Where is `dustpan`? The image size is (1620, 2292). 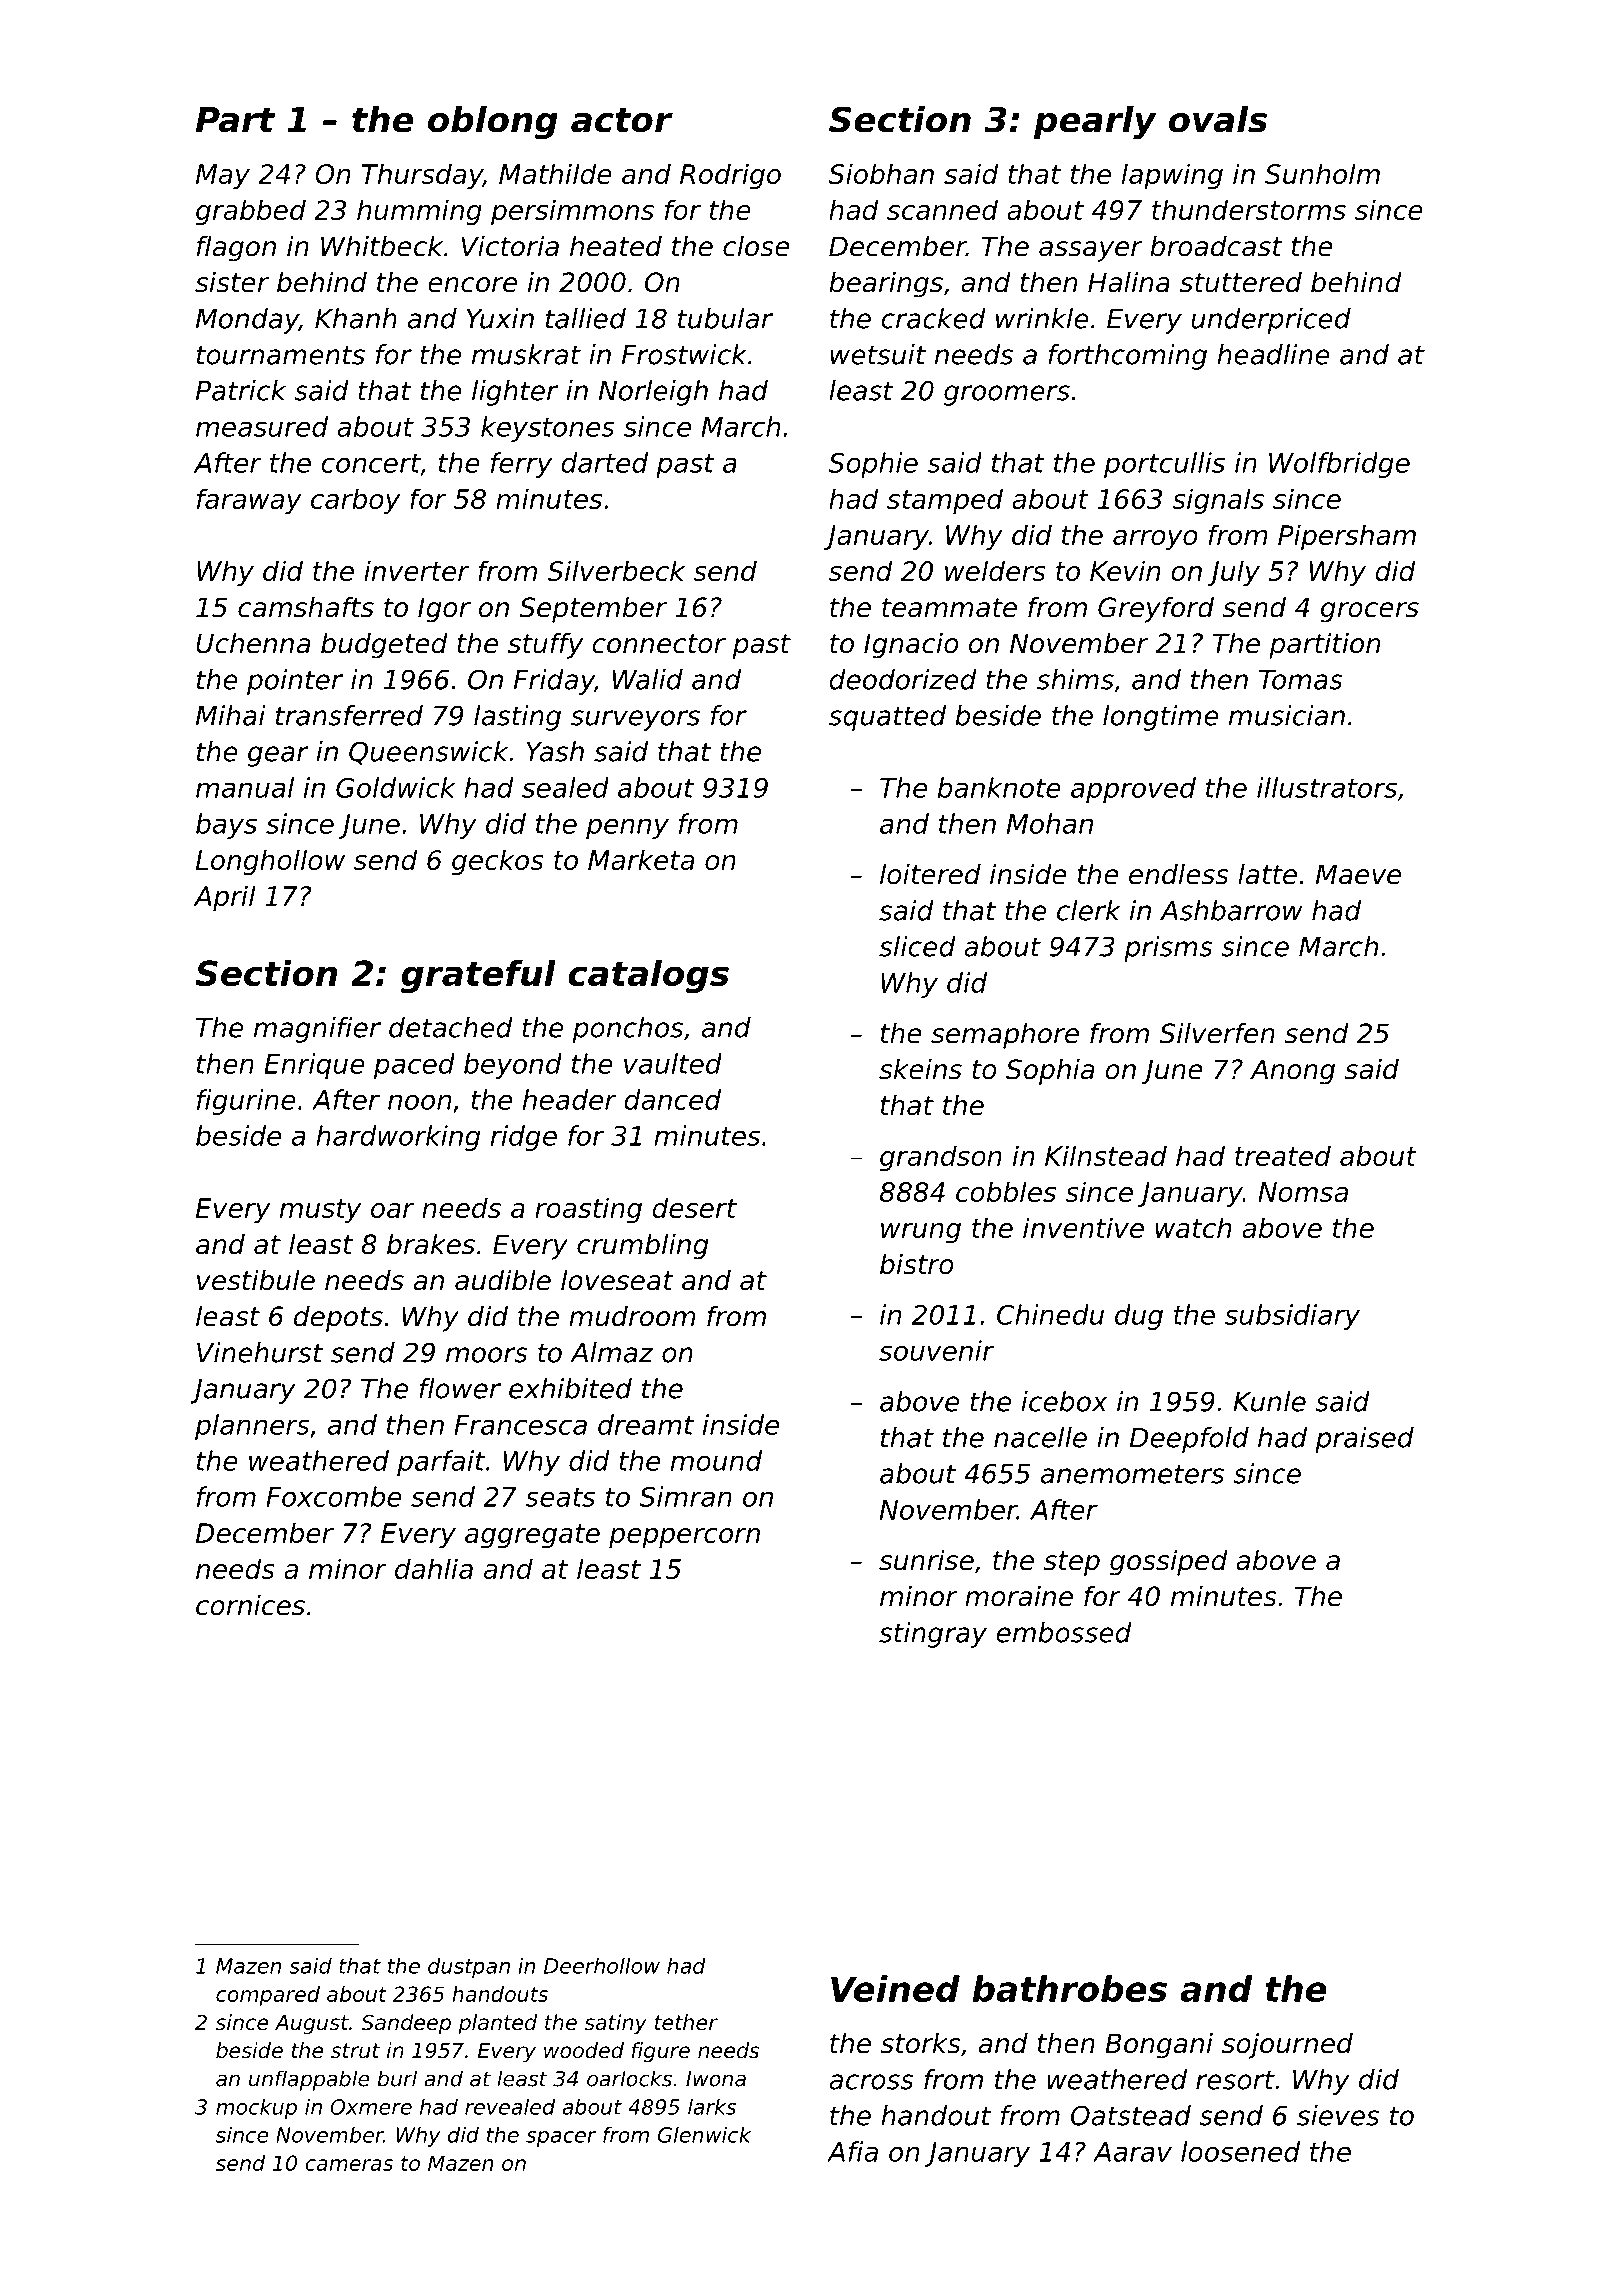
dustpan is located at coordinates (469, 1968).
